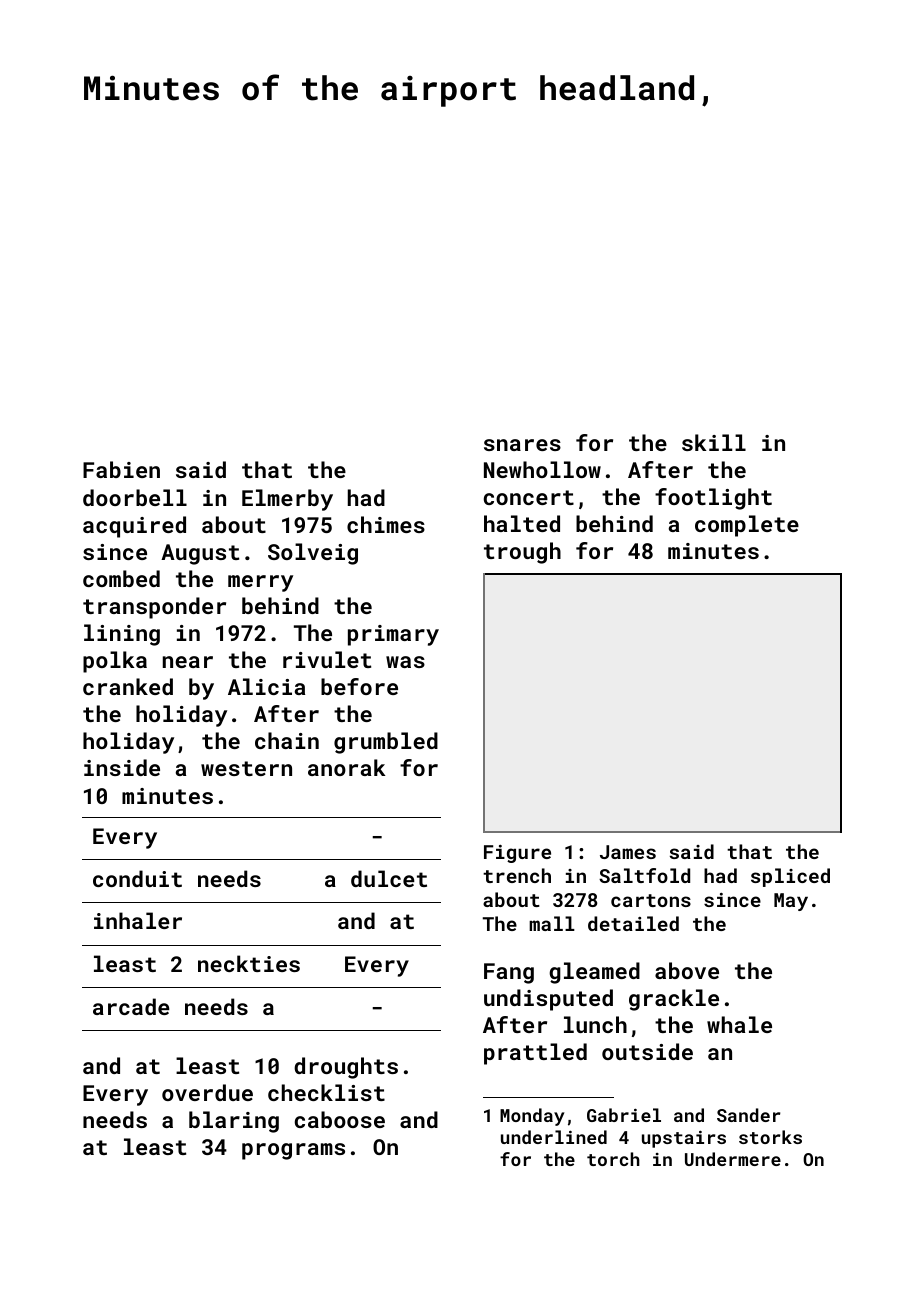 The width and height of the image is (924, 1311). I want to click on grumbled, so click(386, 743).
